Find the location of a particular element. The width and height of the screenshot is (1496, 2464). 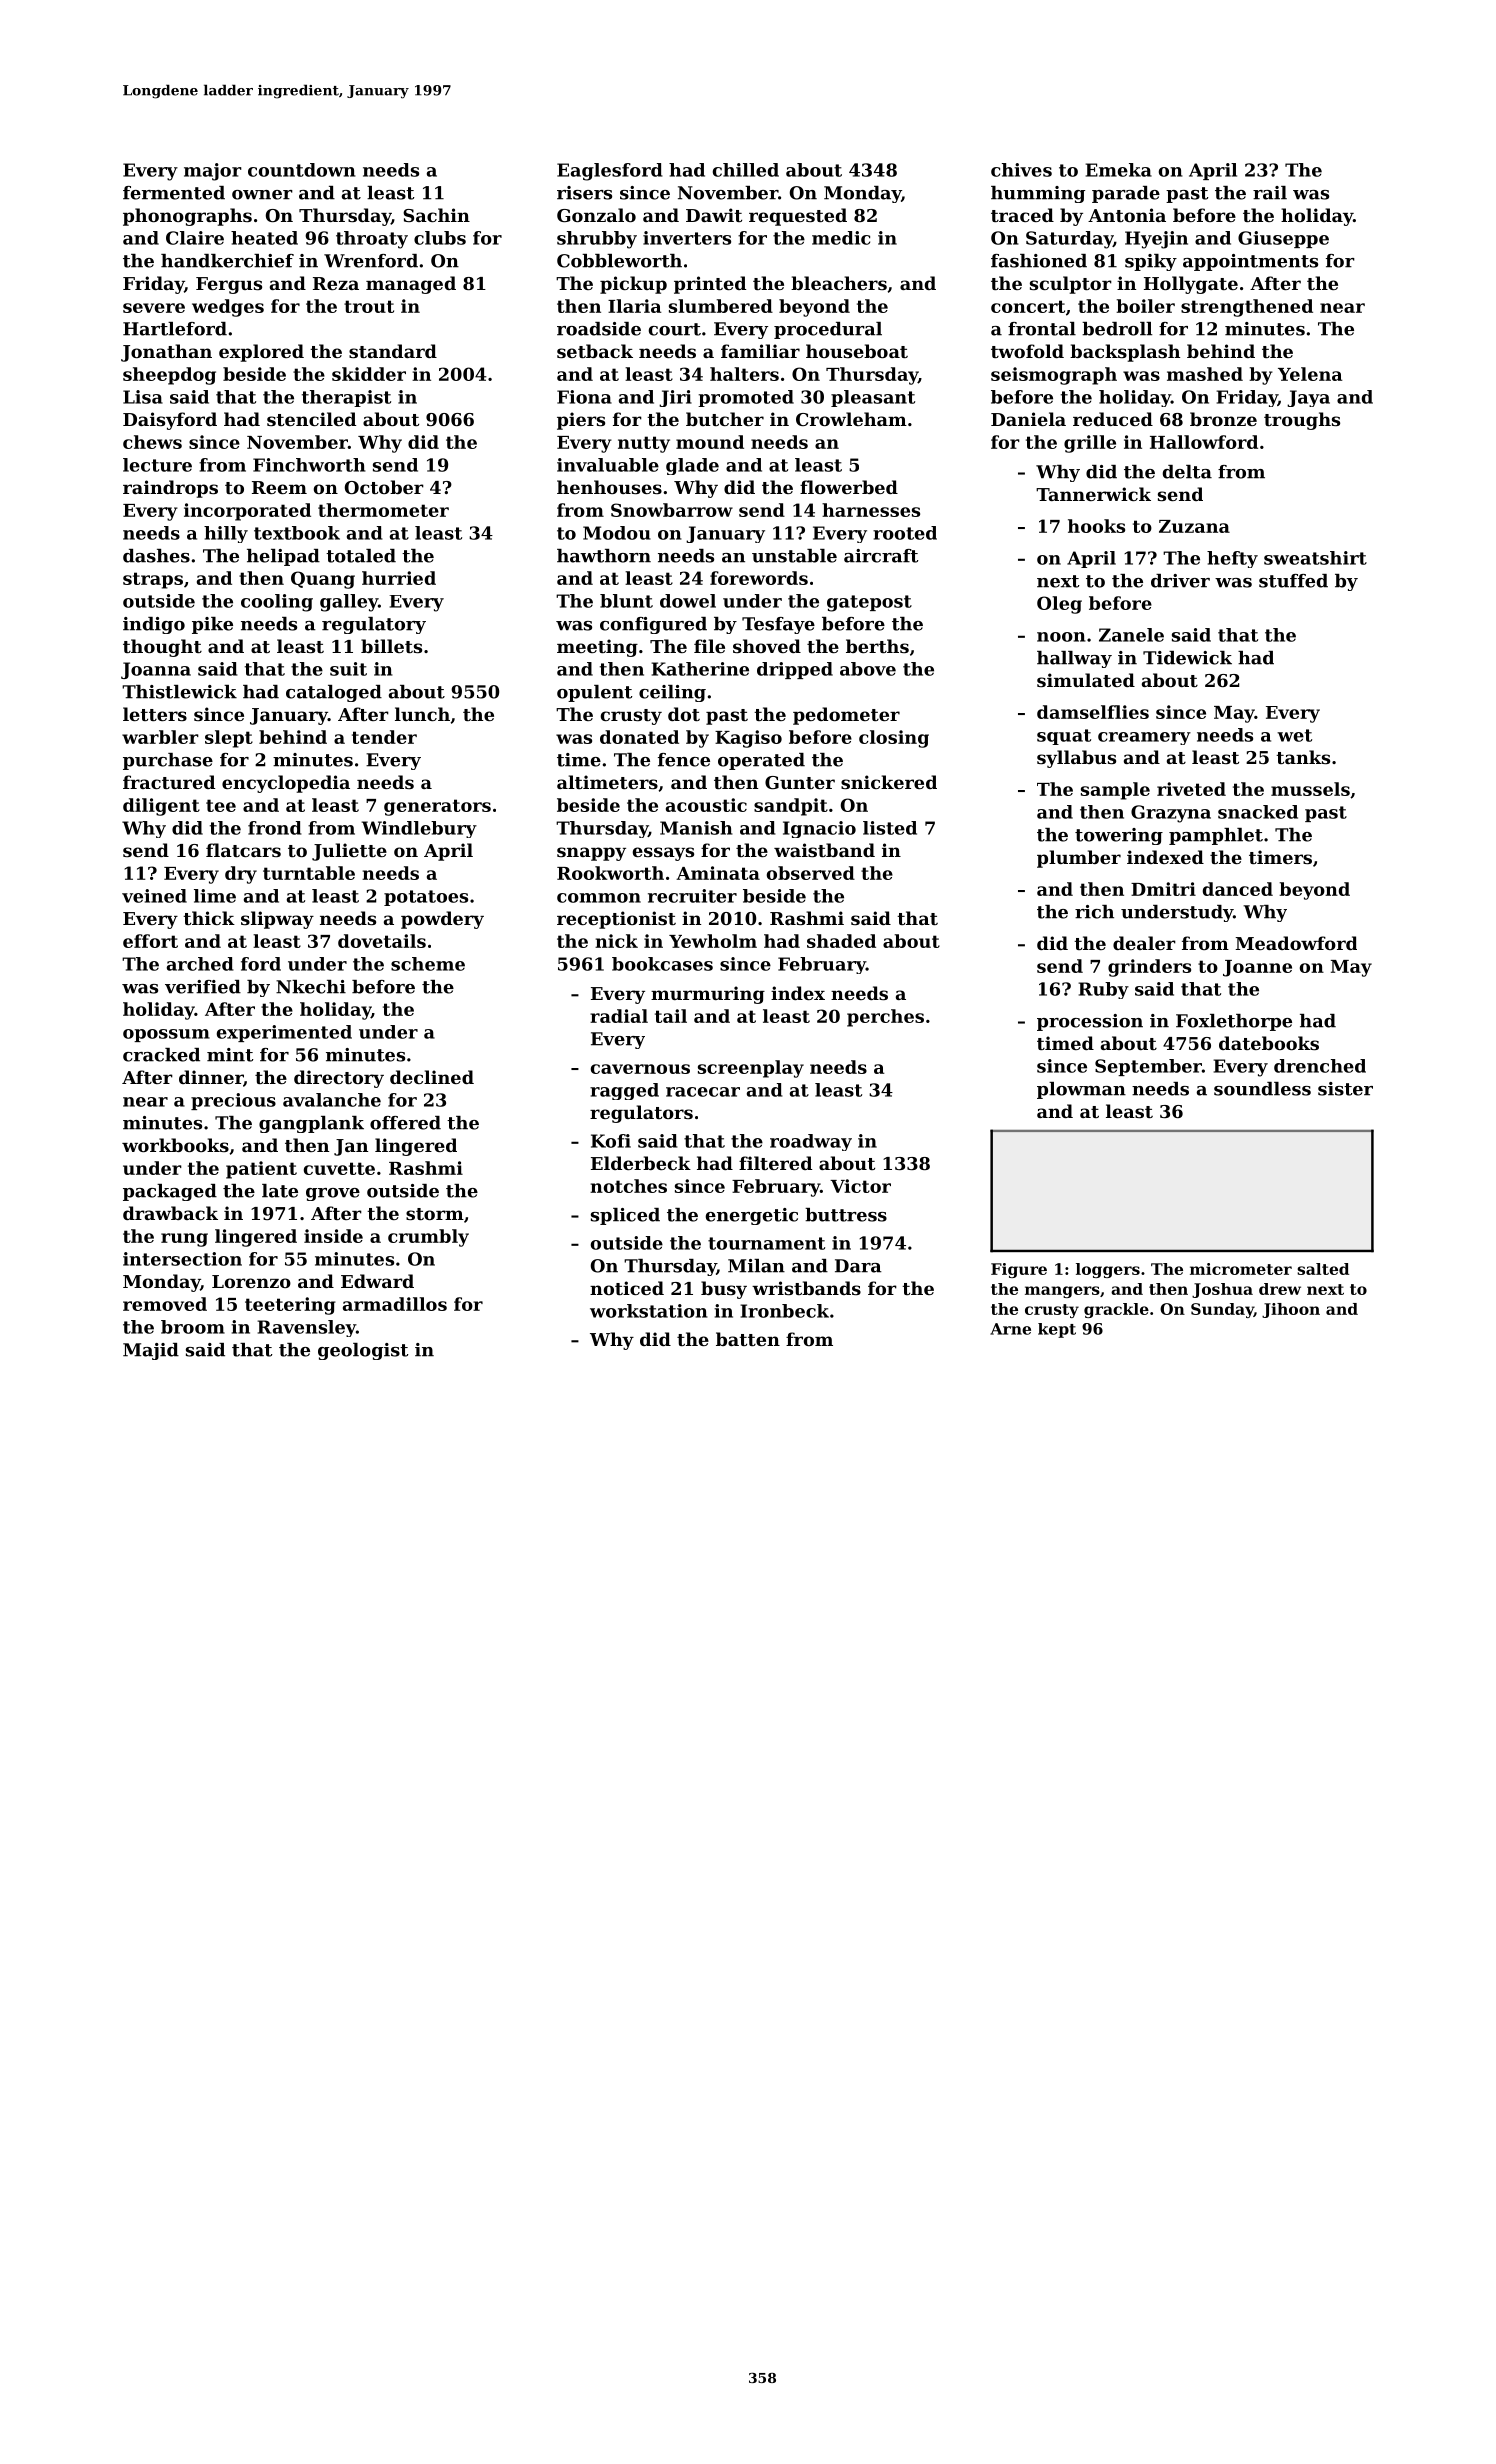

dowel is located at coordinates (688, 601).
